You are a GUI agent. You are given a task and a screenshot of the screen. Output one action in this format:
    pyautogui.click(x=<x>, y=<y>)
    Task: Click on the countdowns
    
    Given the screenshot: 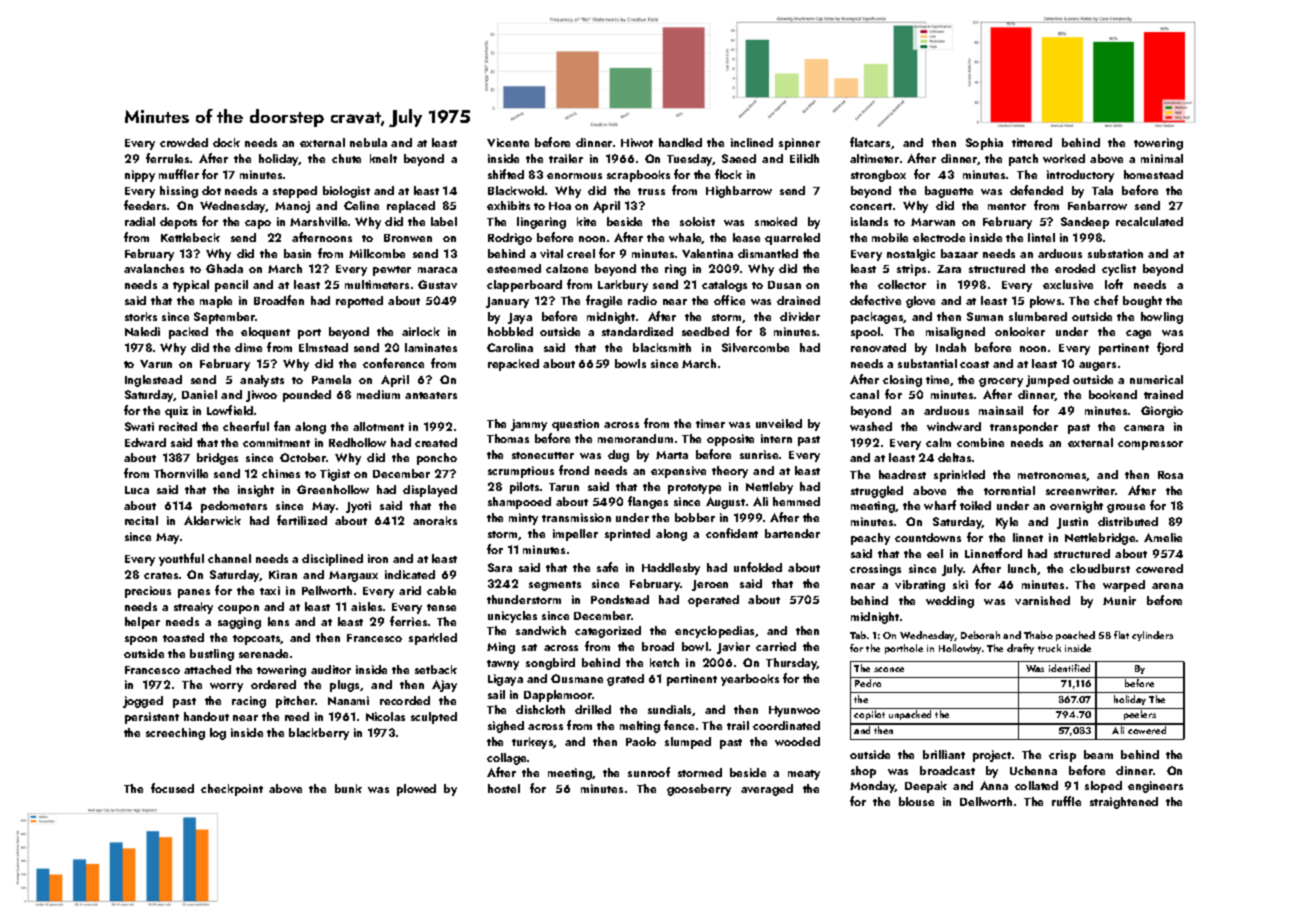 What is the action you would take?
    pyautogui.click(x=928, y=537)
